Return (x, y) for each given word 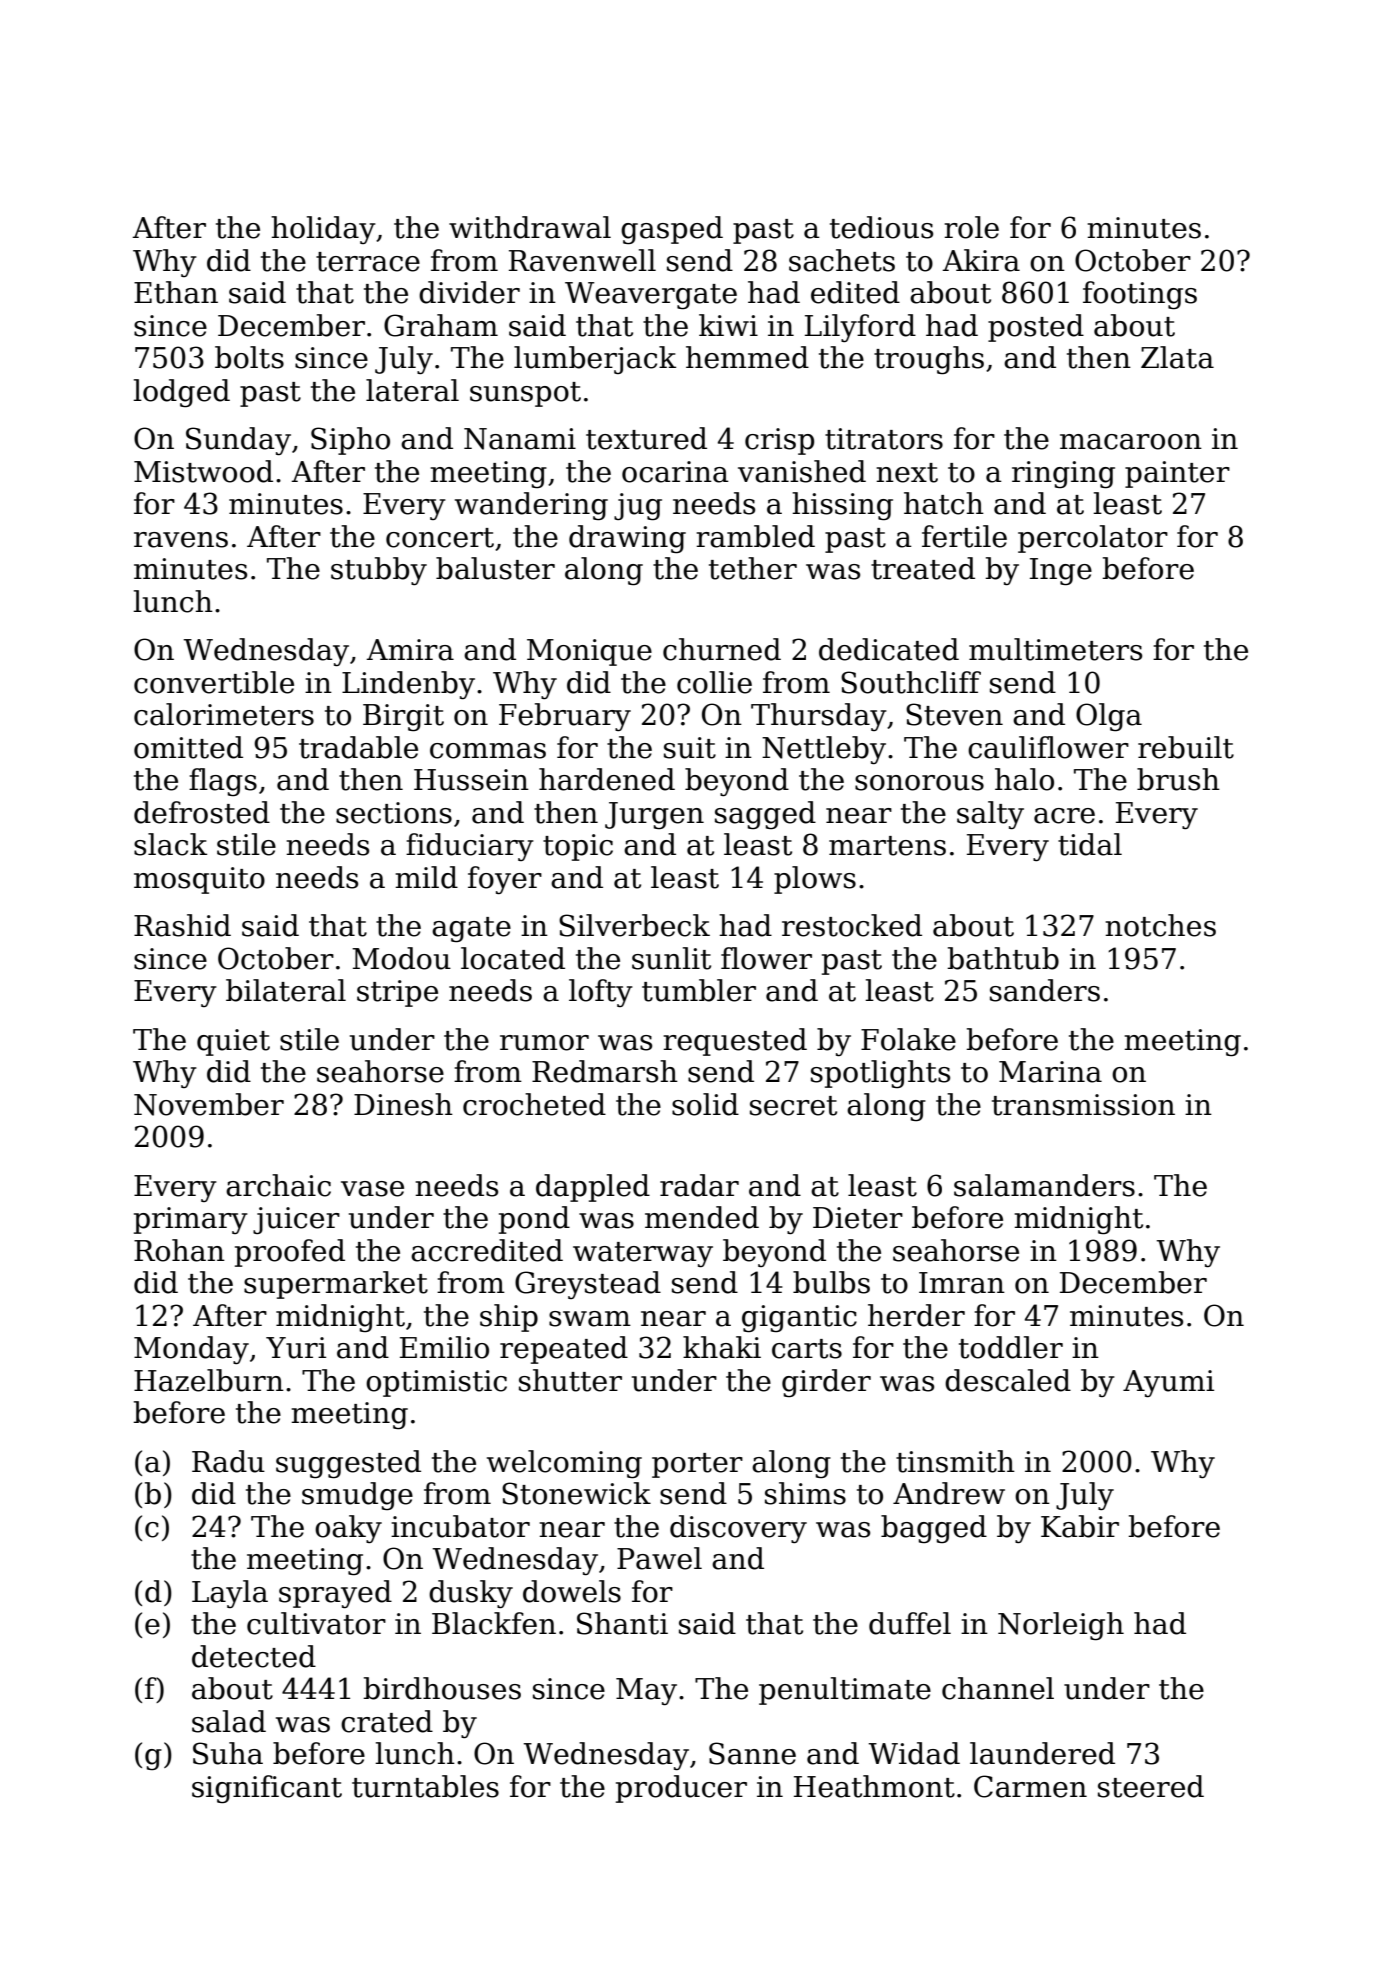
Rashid (182, 925)
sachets (842, 260)
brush (1178, 779)
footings (1140, 295)
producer (681, 1789)
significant (267, 1789)
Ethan (176, 292)
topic (578, 847)
